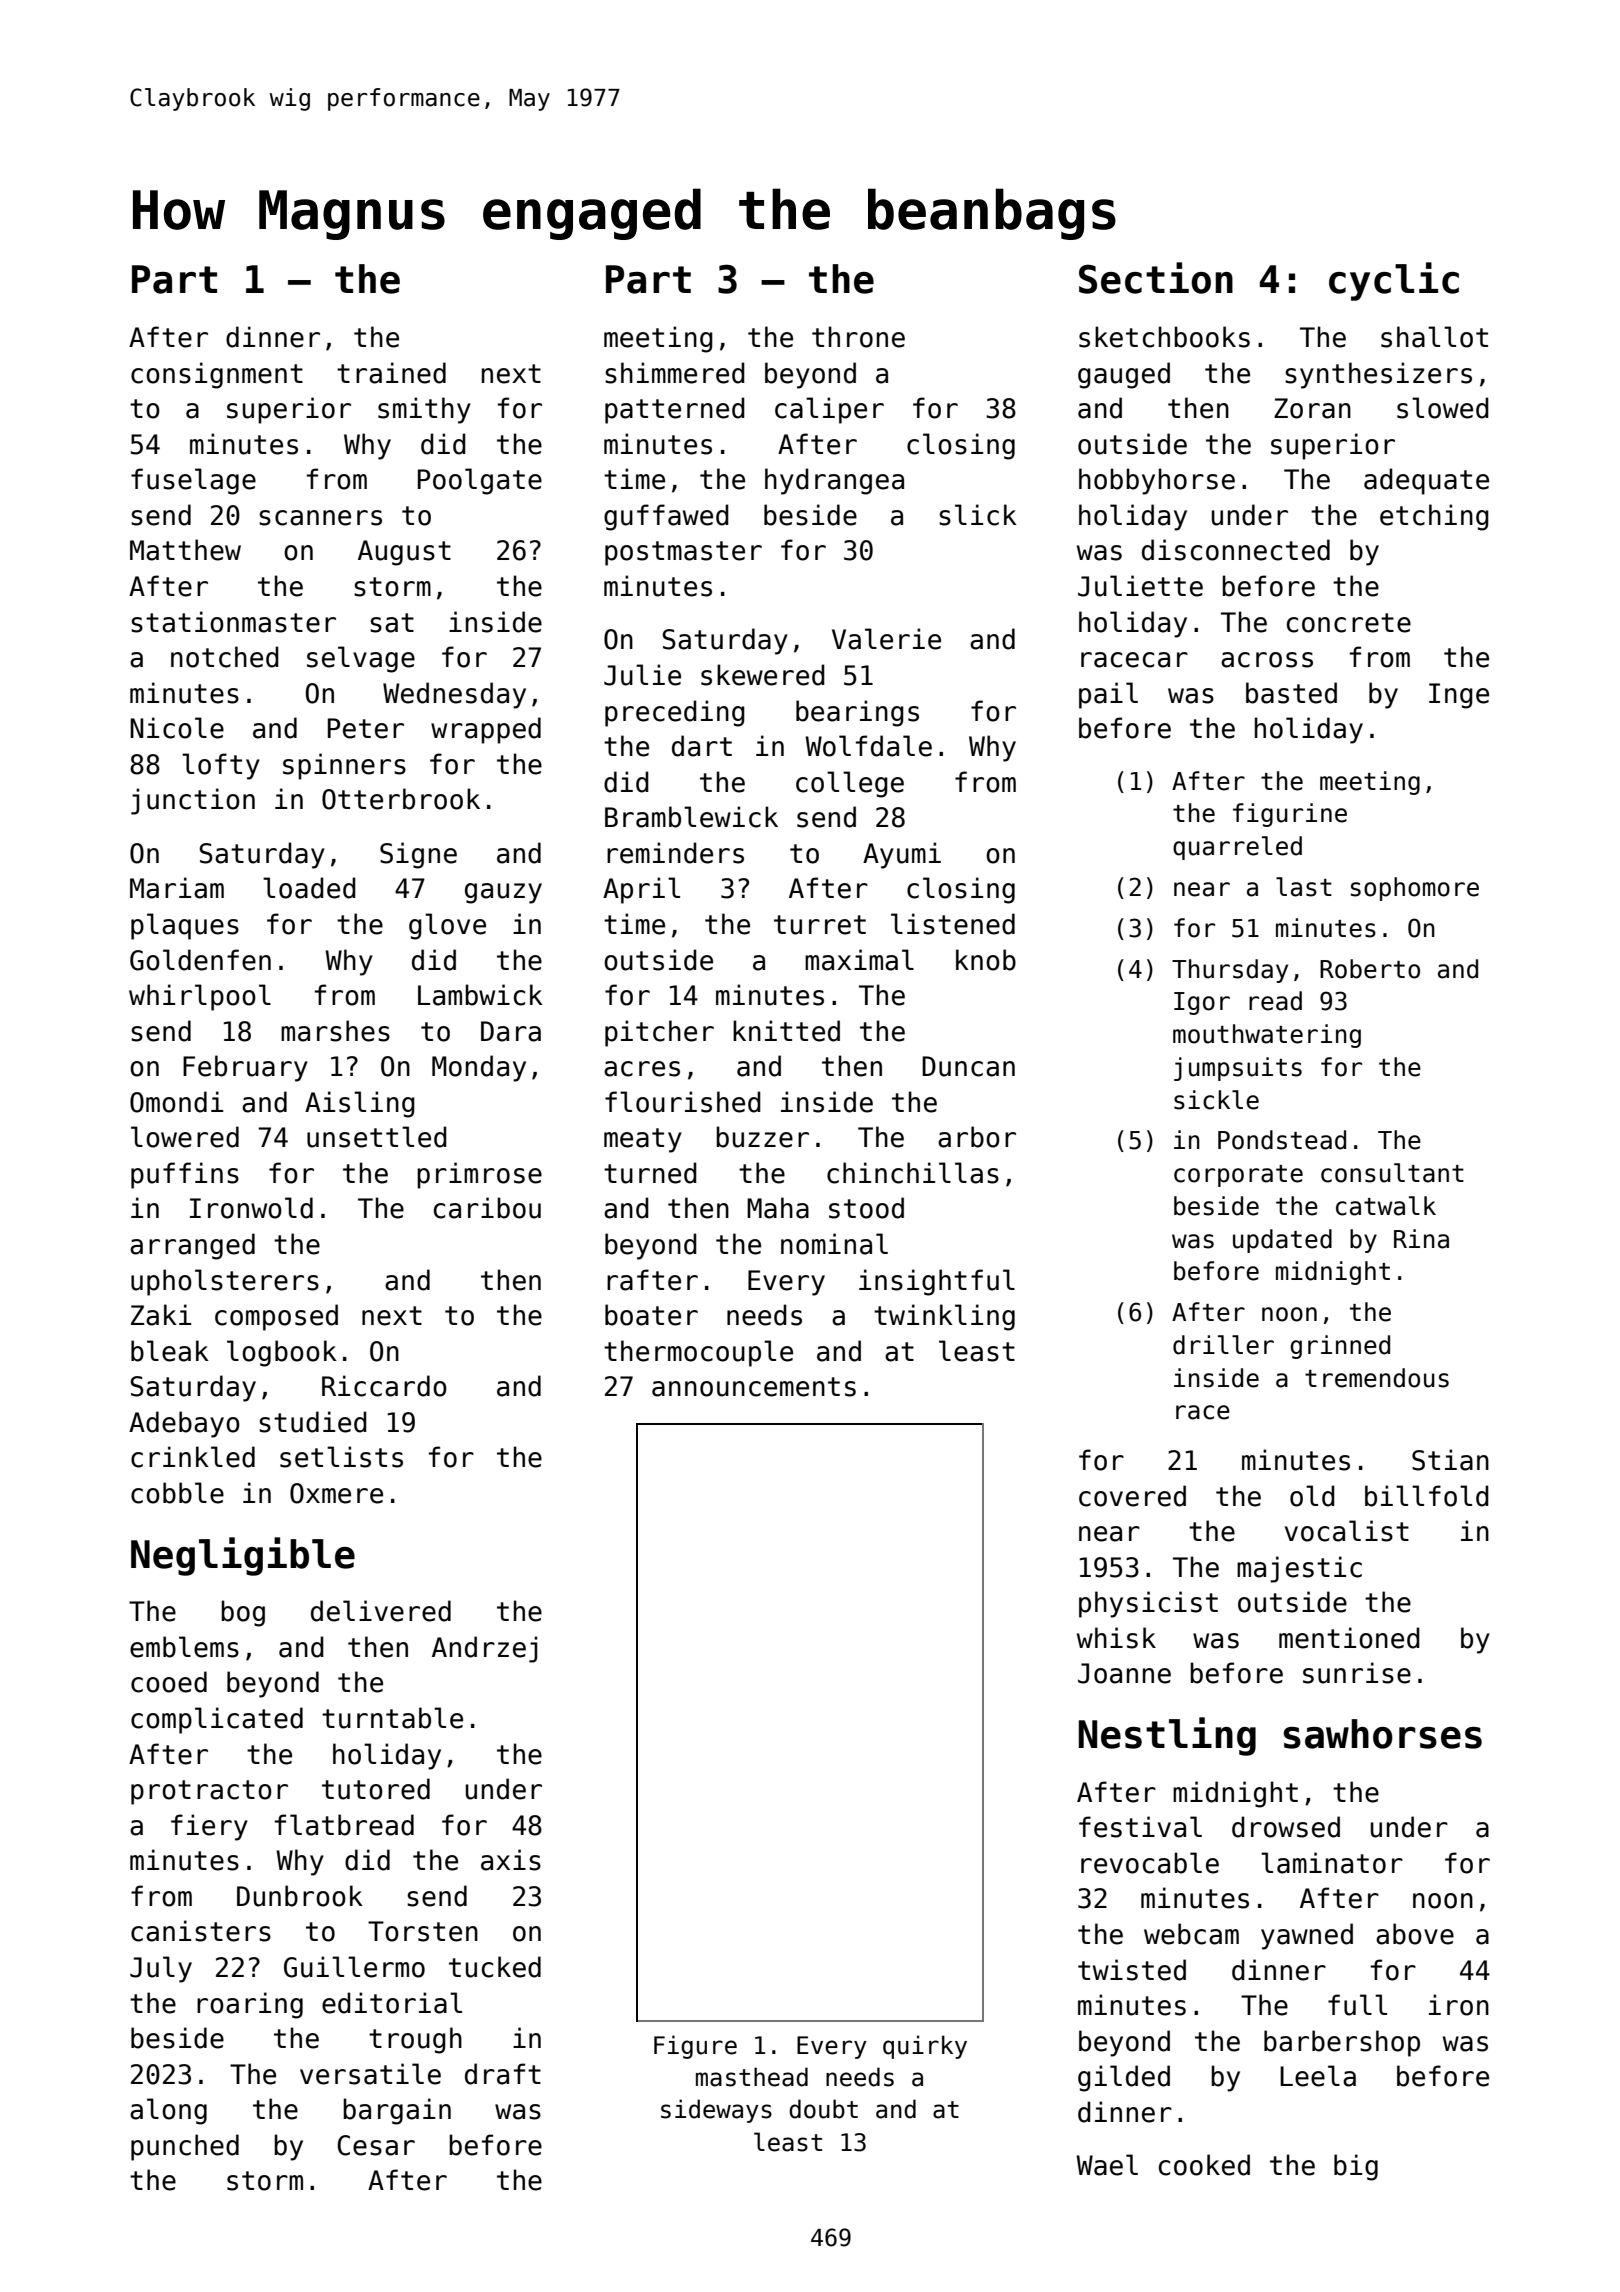 The height and width of the image is (2292, 1620). Describe the element at coordinates (1124, 1673) in the image. I see `Joanne` at that location.
